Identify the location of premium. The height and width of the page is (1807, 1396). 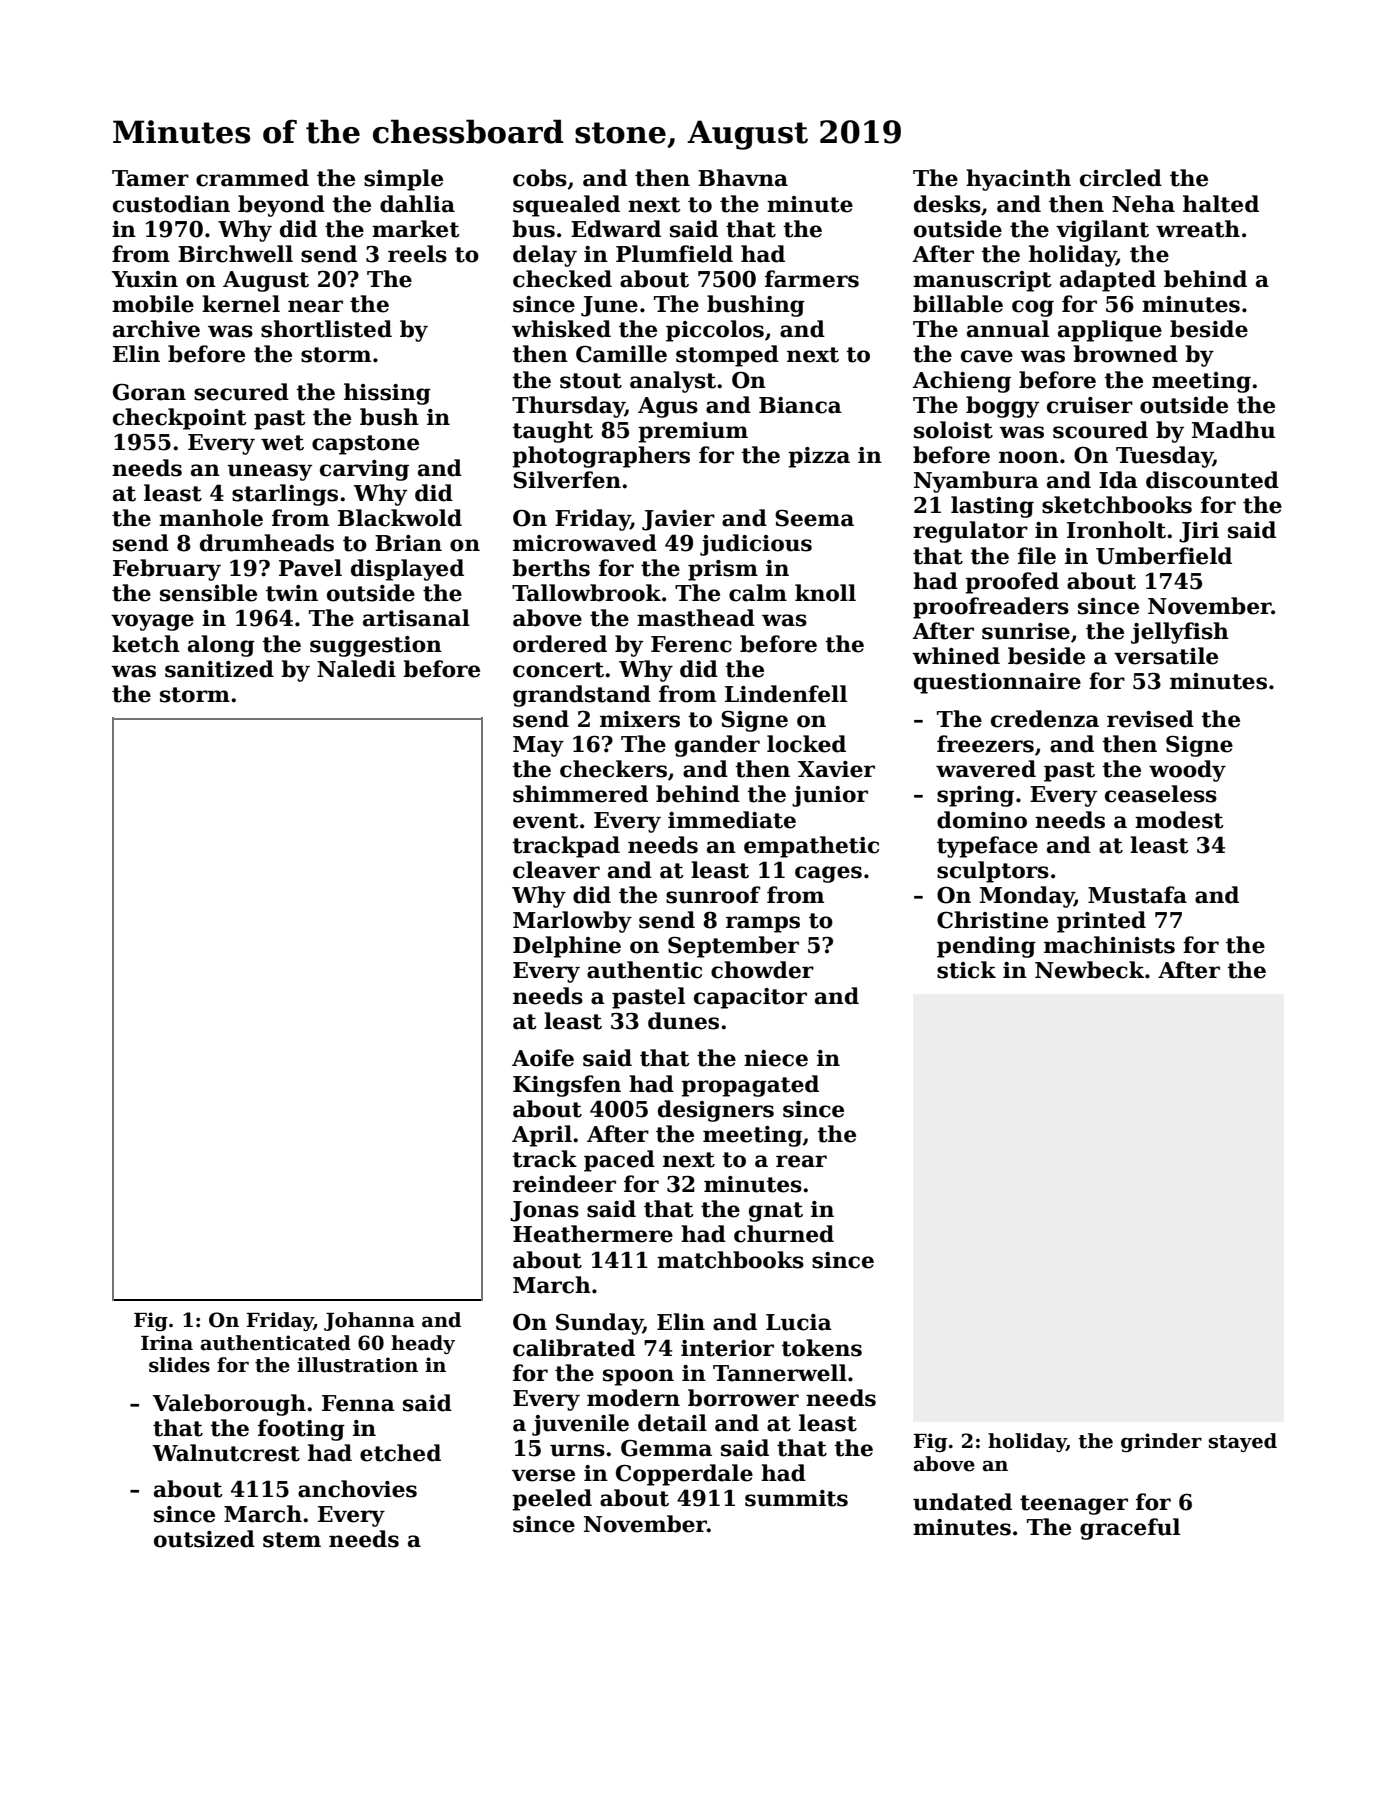
(693, 432).
